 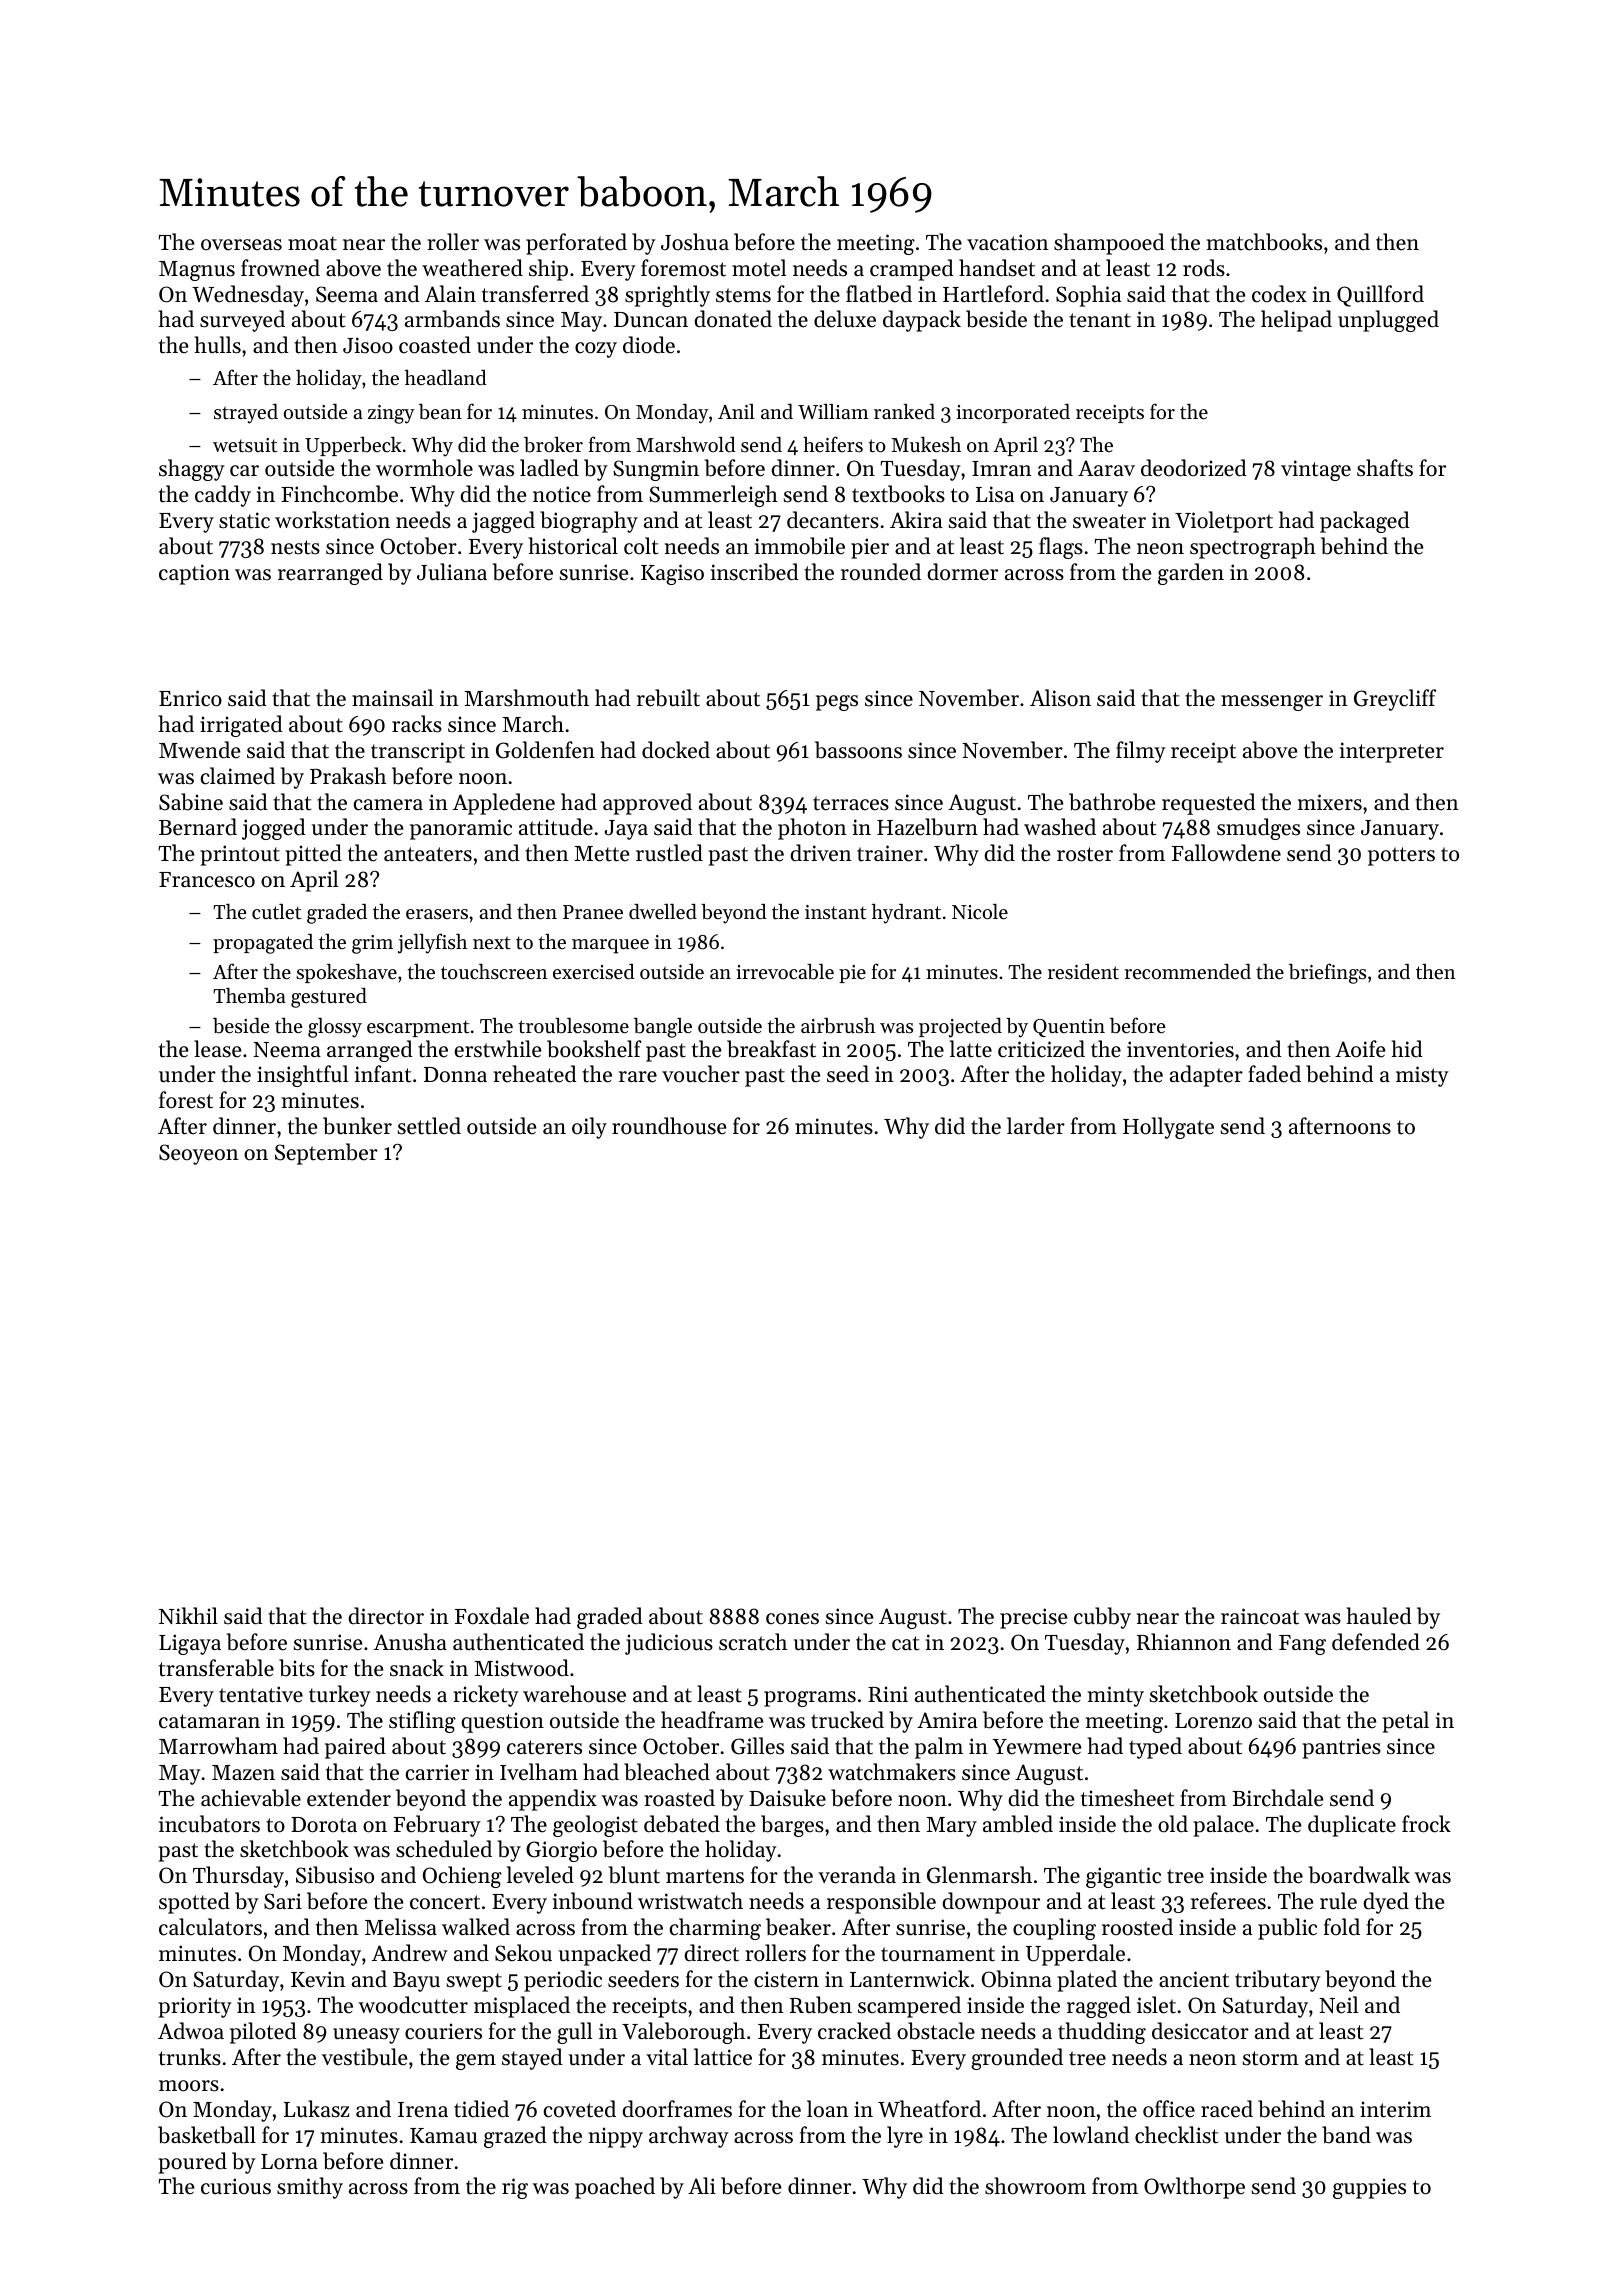 I want to click on bits, so click(x=297, y=1668).
